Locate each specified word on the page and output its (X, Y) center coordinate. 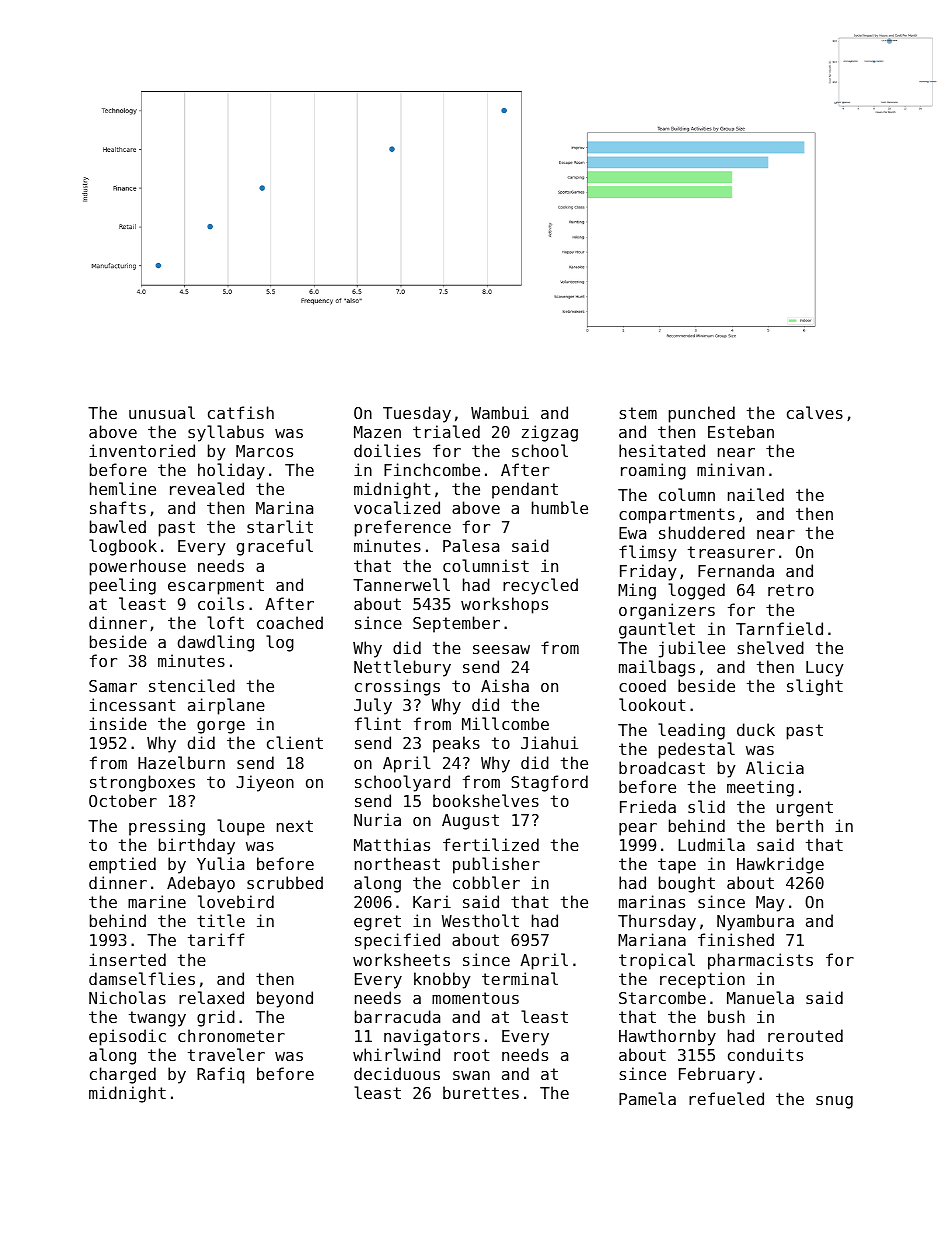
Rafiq (220, 1075)
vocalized (397, 507)
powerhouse (138, 567)
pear (638, 829)
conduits (765, 1054)
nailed (756, 494)
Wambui (500, 412)
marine (157, 901)
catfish (241, 412)
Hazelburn (181, 762)
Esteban (741, 431)
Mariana (652, 939)
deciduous (397, 1073)
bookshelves (486, 800)
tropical (657, 961)
